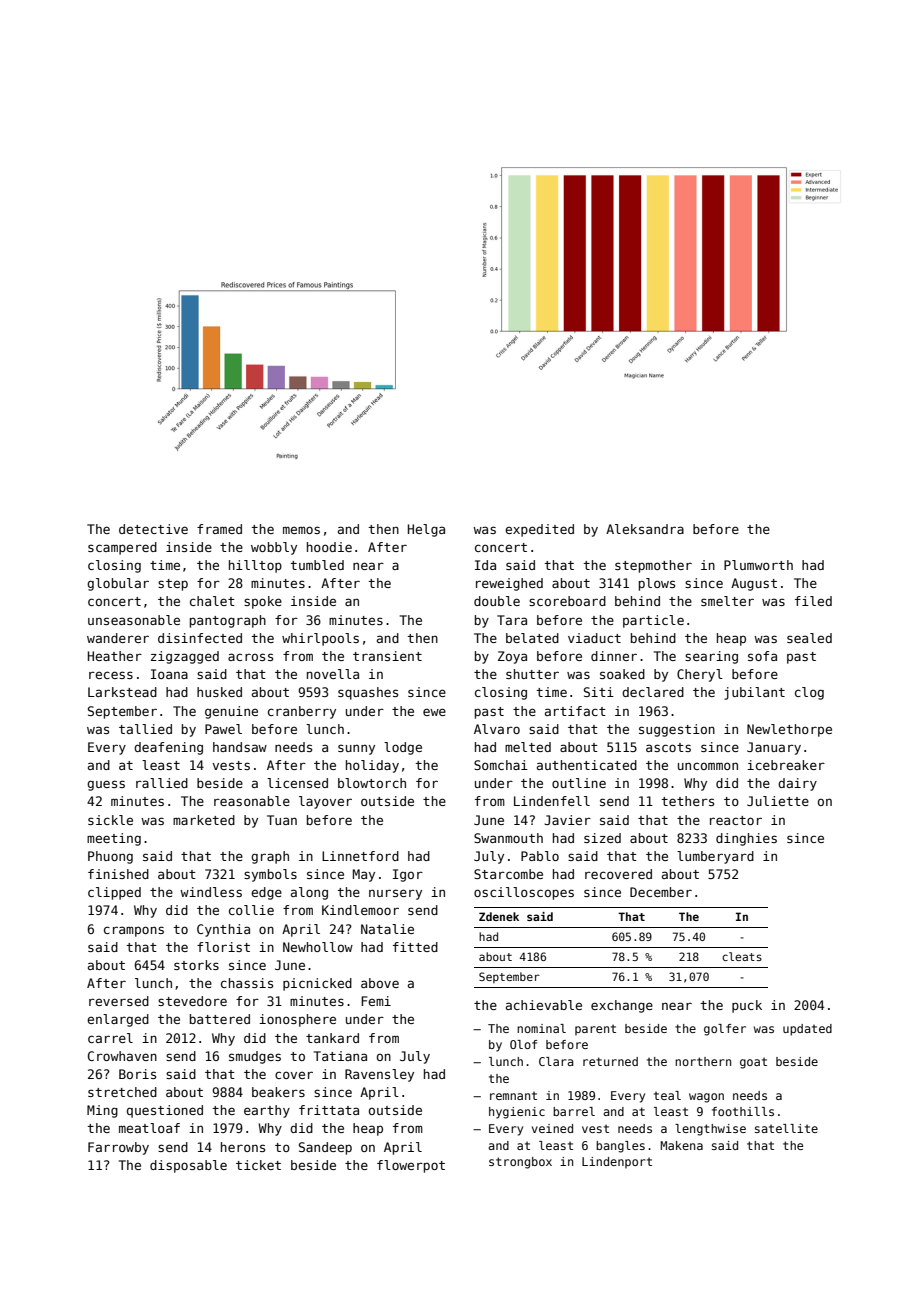 The width and height of the screenshot is (924, 1314). What do you see at coordinates (302, 712) in the screenshot?
I see `cranberry` at bounding box center [302, 712].
